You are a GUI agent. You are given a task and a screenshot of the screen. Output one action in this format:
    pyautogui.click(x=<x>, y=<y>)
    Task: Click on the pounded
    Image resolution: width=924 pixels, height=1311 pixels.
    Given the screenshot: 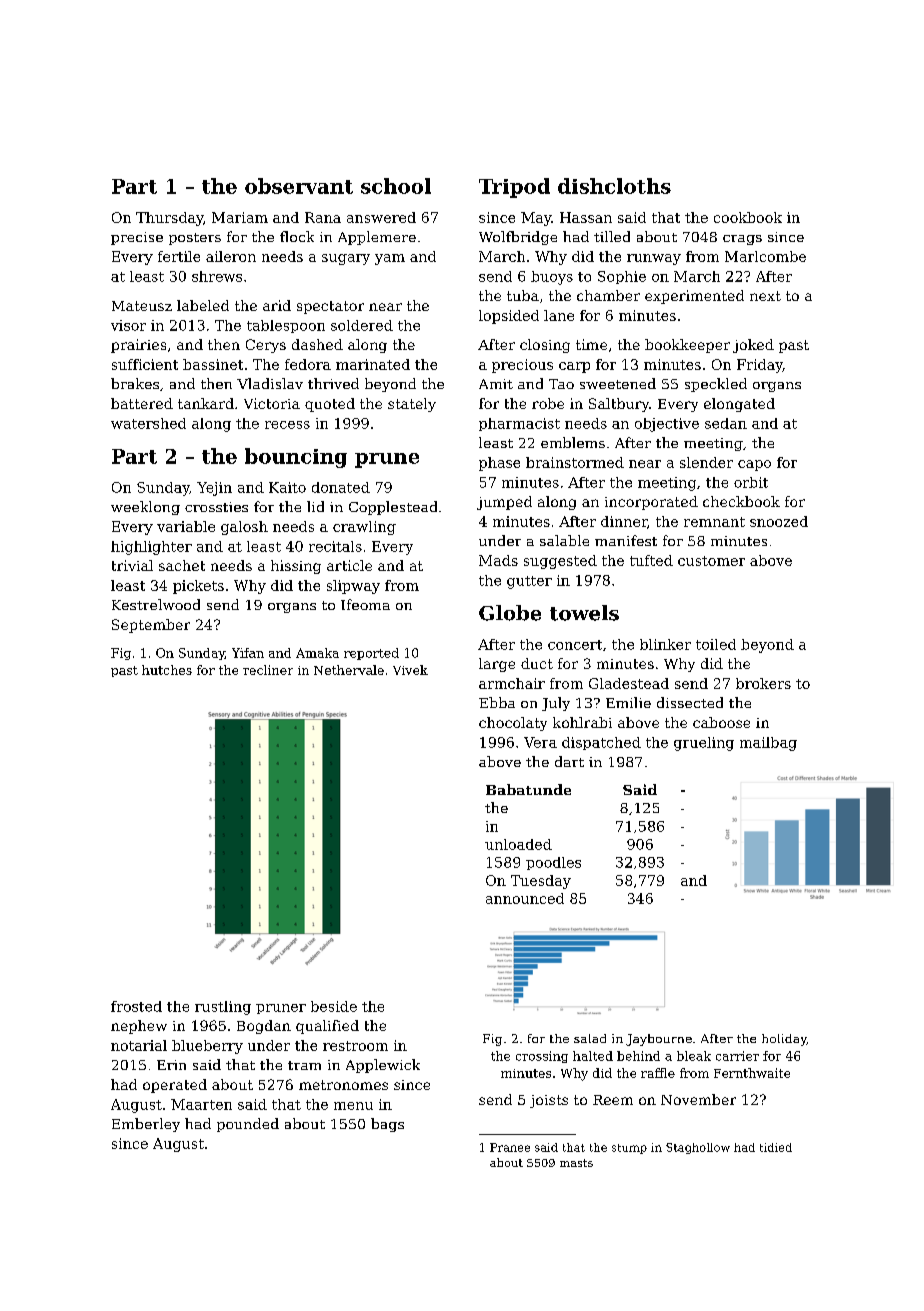 What is the action you would take?
    pyautogui.click(x=248, y=1125)
